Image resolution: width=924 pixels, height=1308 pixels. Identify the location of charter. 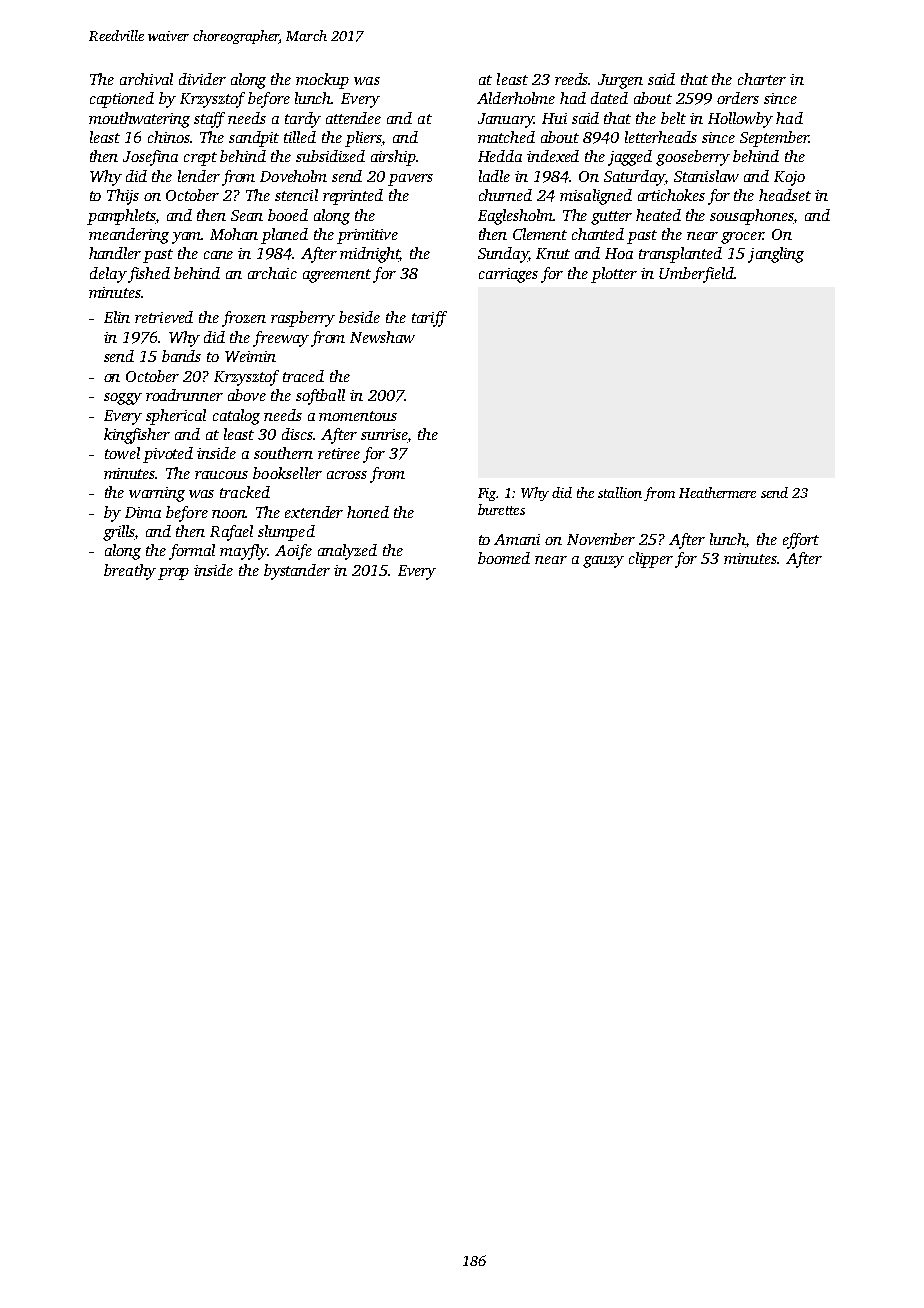
(762, 79).
